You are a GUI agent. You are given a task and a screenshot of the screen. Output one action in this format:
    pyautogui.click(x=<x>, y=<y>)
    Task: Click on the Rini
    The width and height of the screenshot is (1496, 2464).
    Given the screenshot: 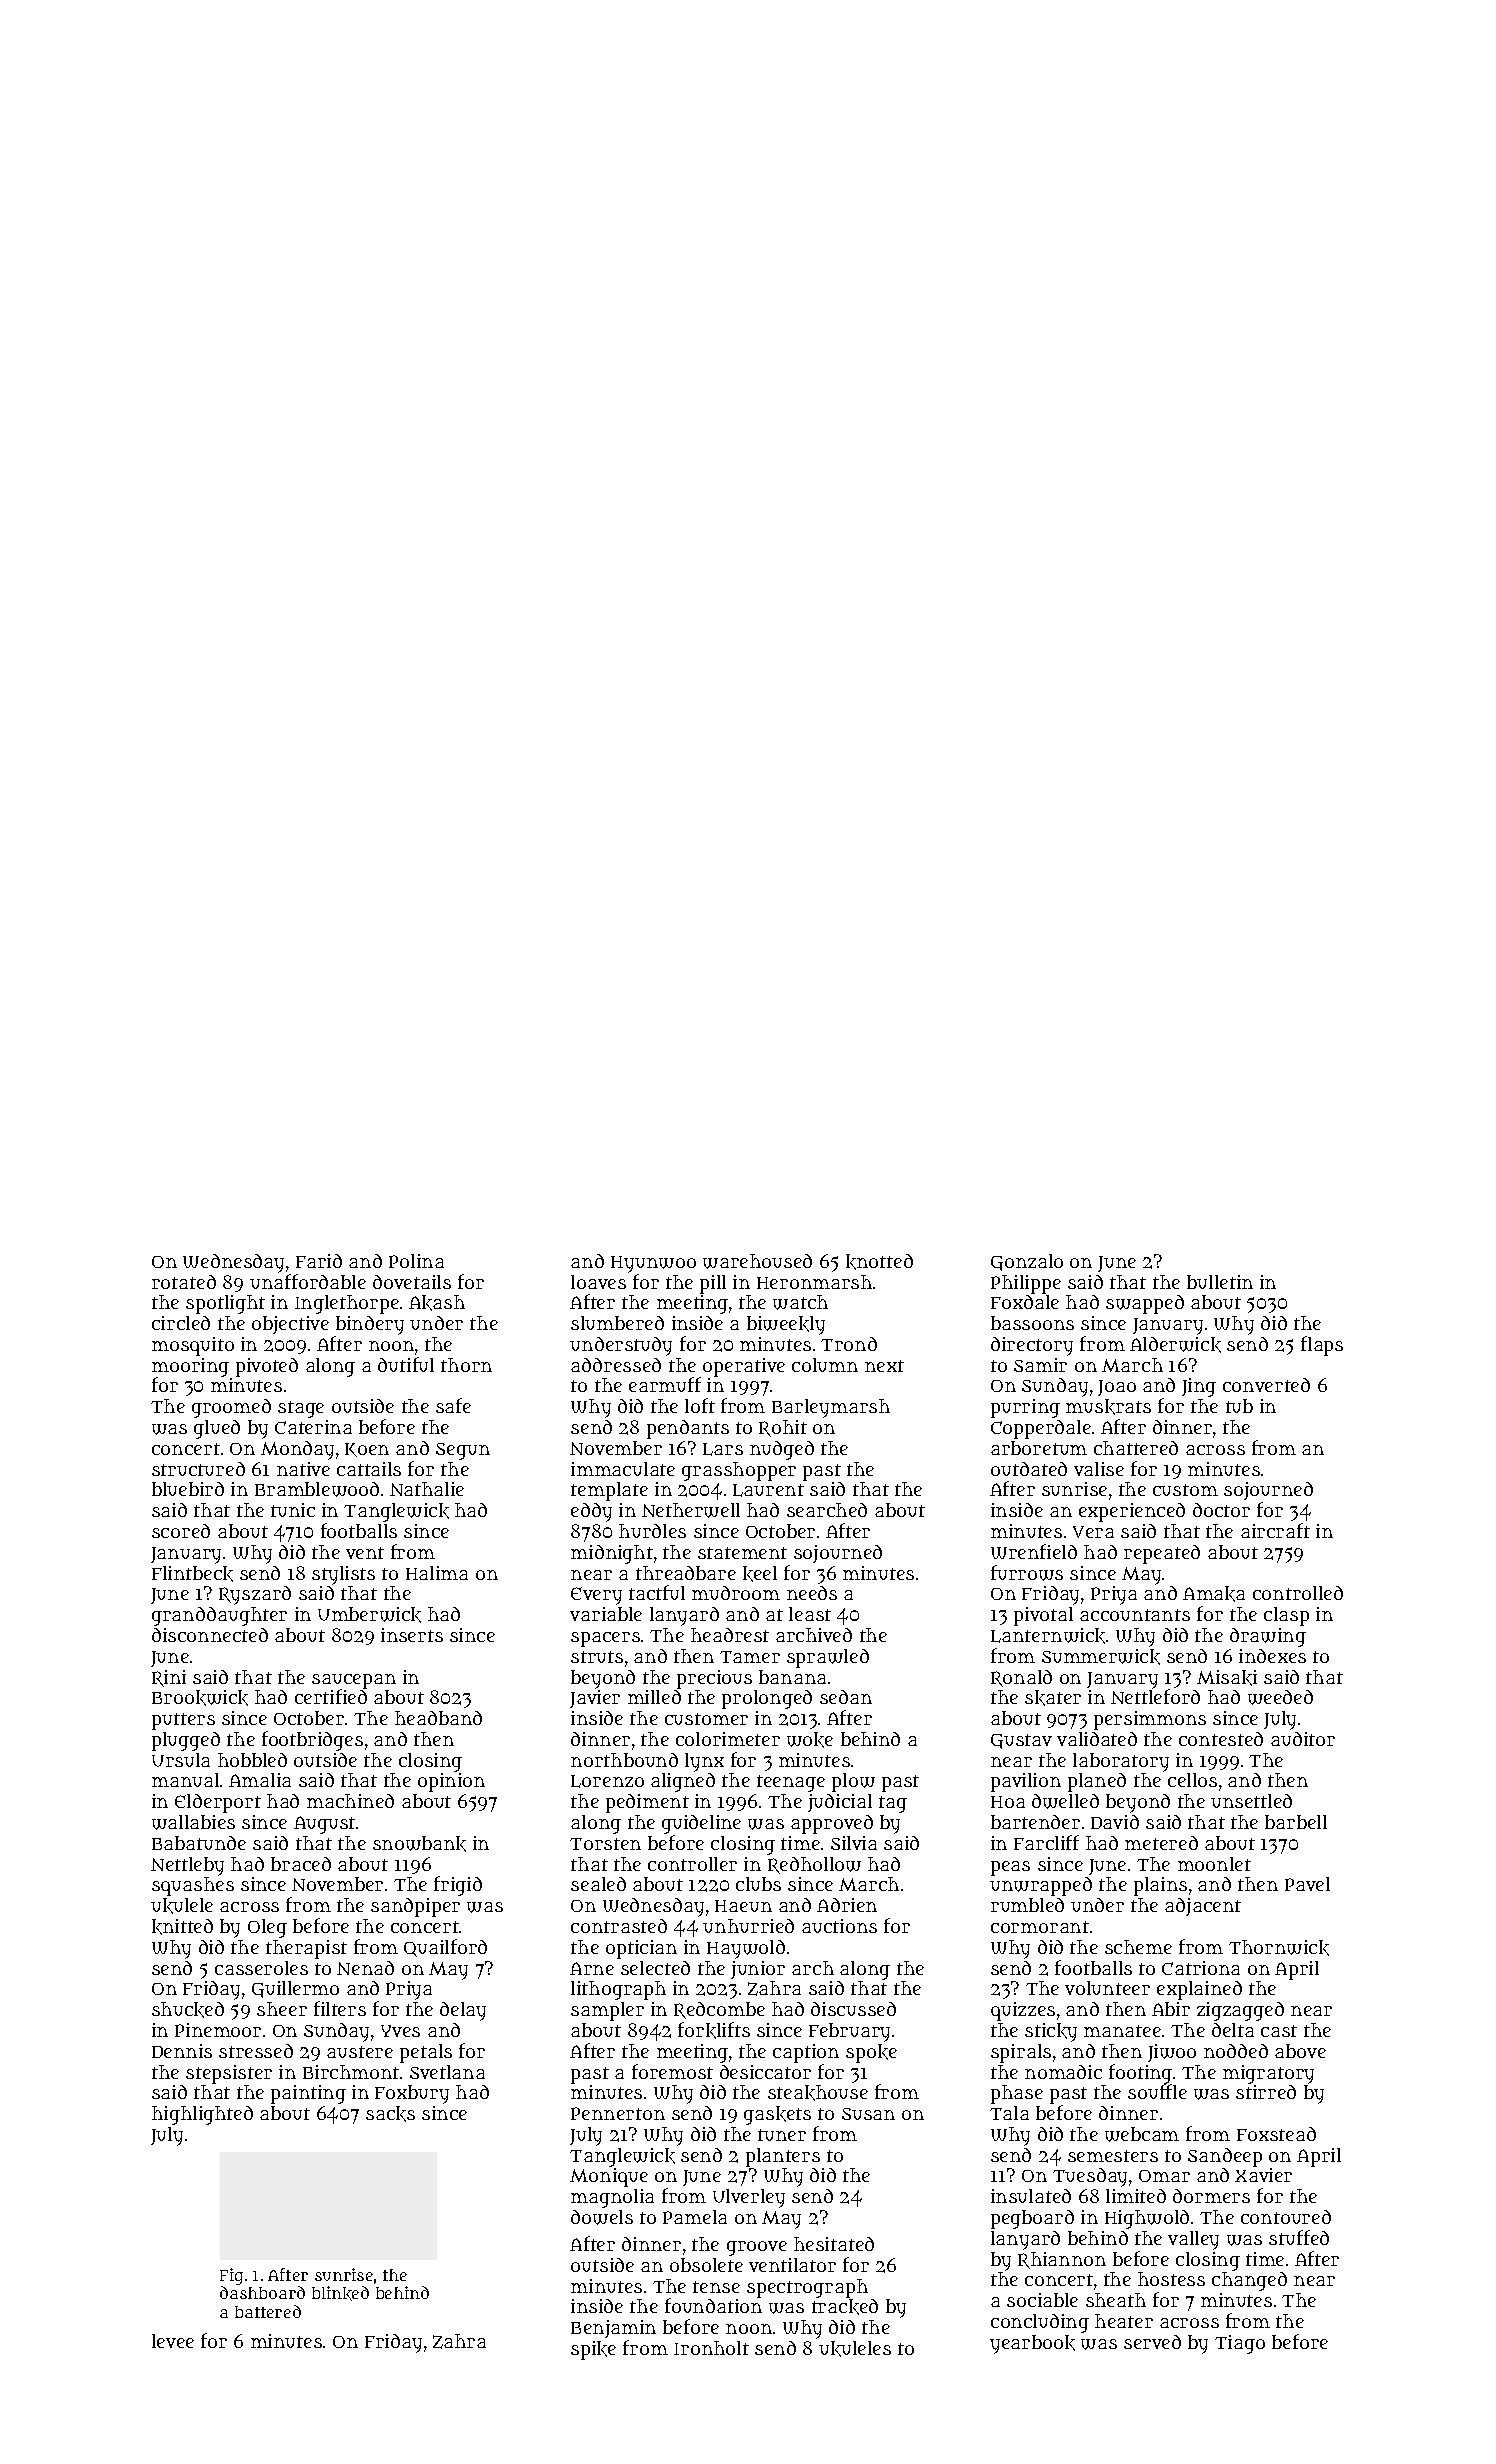 What is the action you would take?
    pyautogui.click(x=169, y=1678)
